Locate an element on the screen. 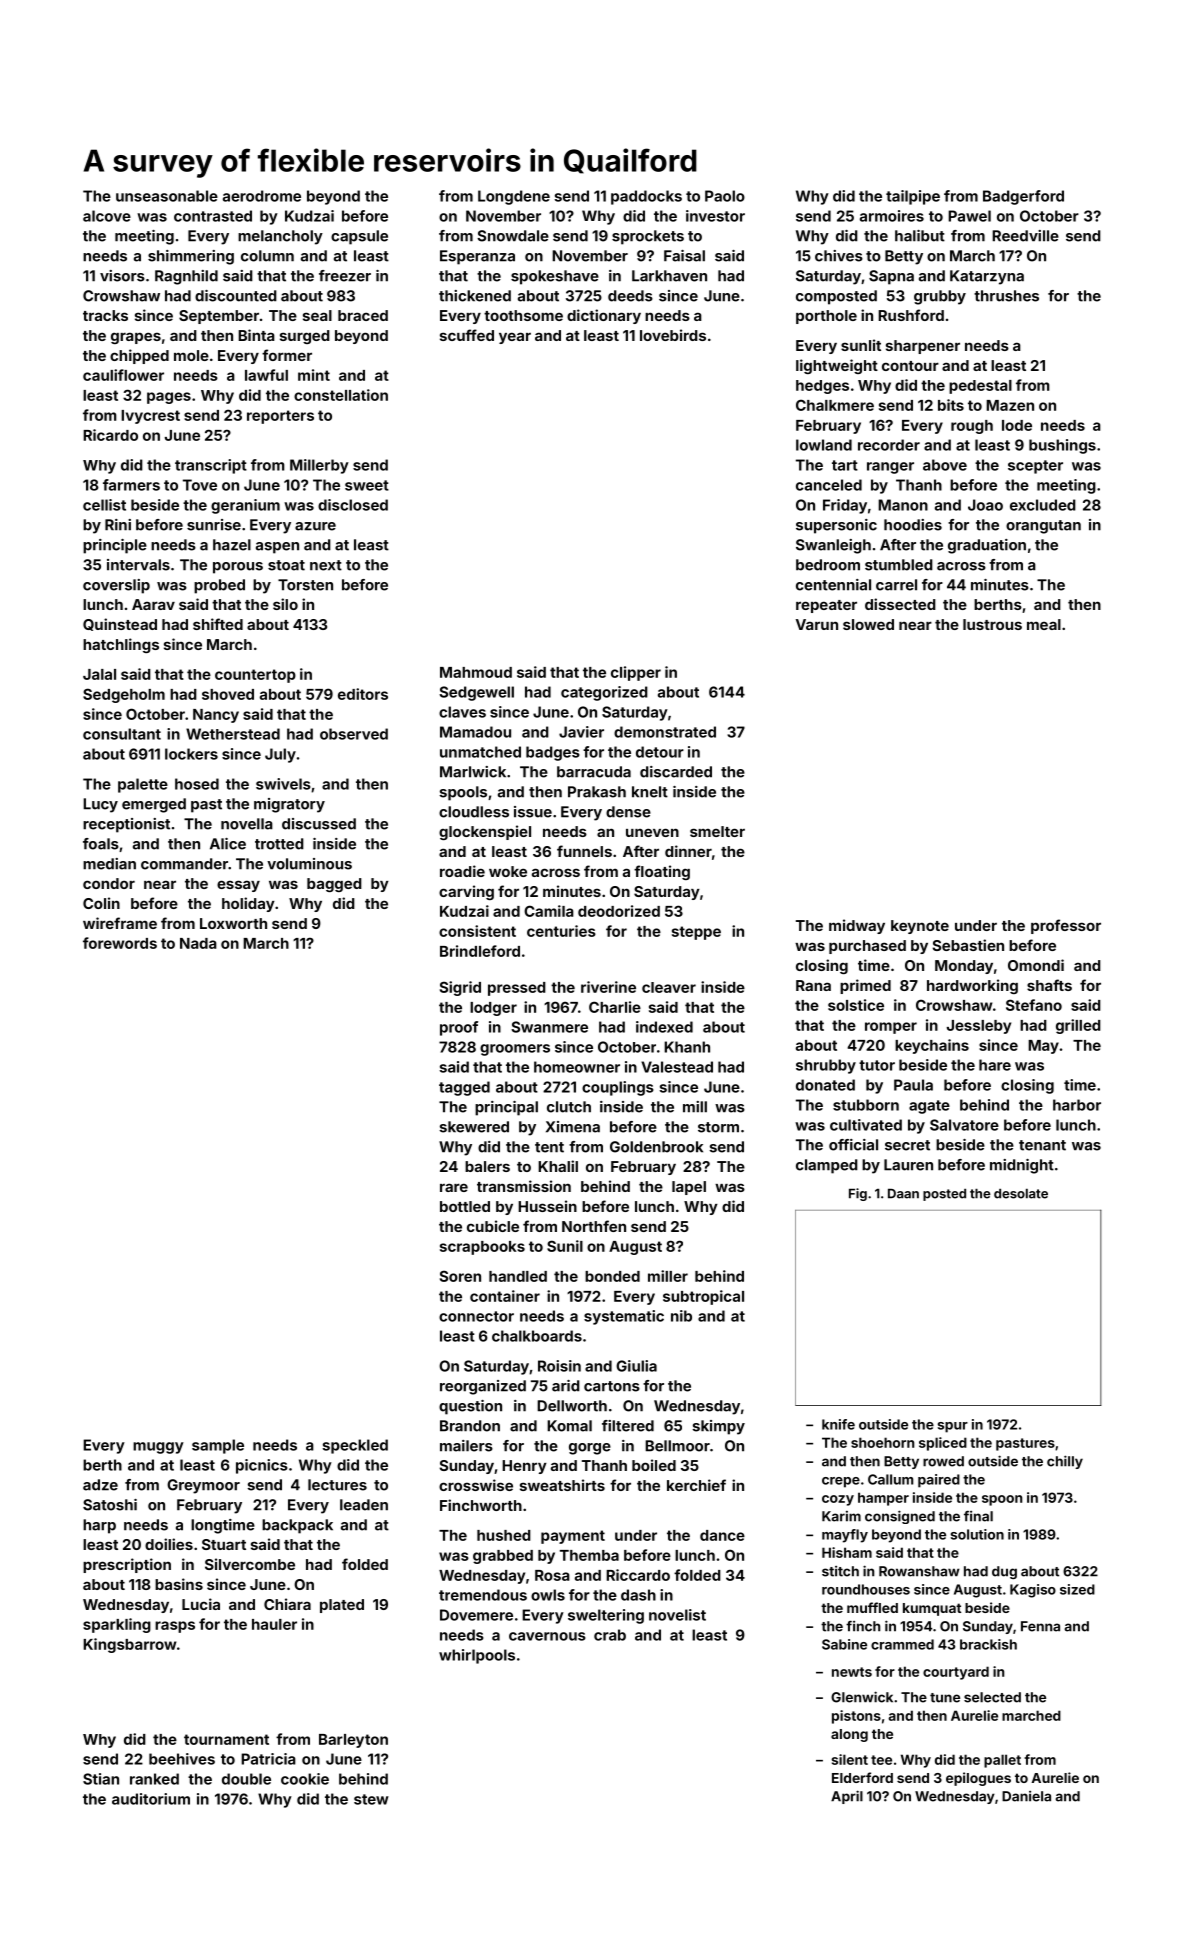 This screenshot has width=1184, height=1949. Badgerford is located at coordinates (1023, 197).
